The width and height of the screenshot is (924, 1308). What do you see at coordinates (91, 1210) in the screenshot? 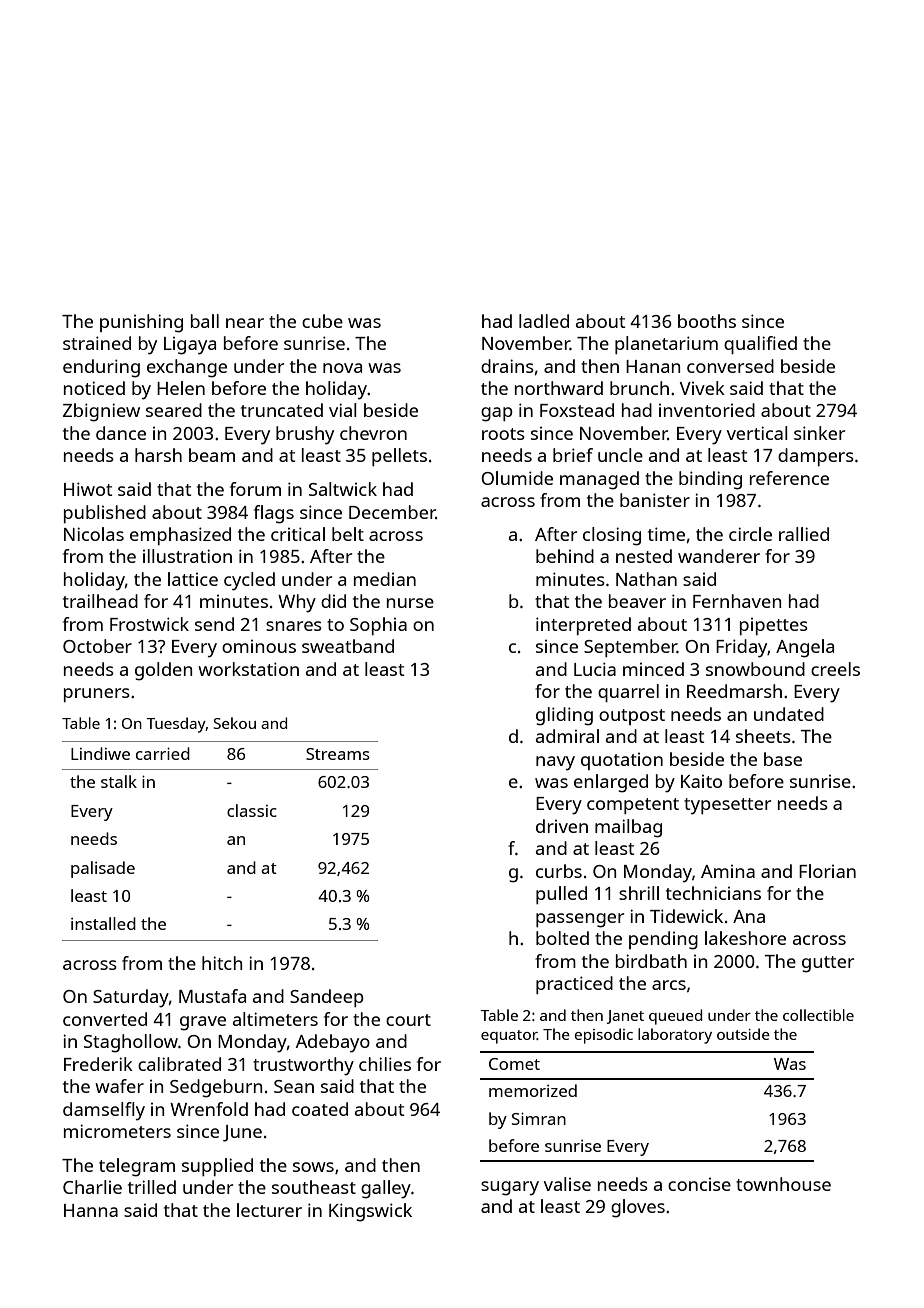
I see `Hanna` at bounding box center [91, 1210].
